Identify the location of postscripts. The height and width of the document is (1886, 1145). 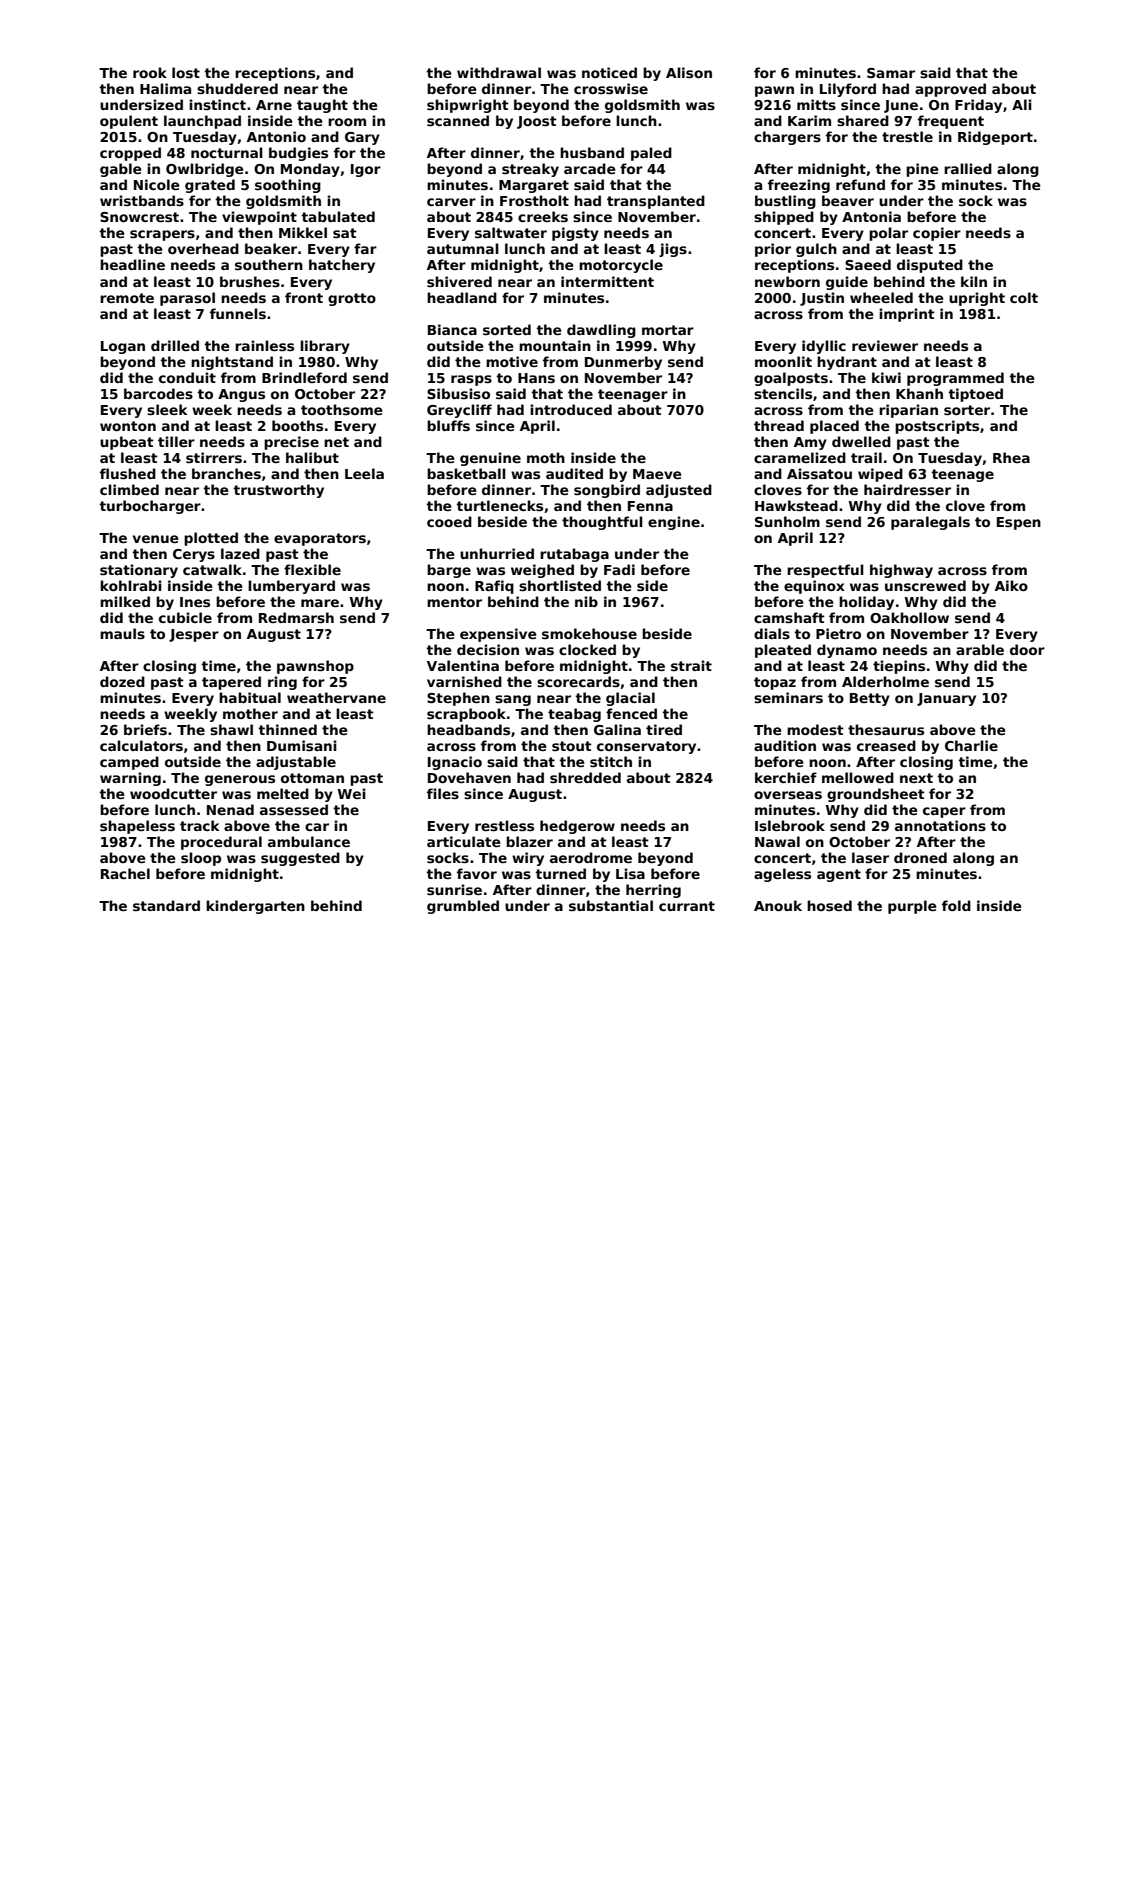
(937, 427).
